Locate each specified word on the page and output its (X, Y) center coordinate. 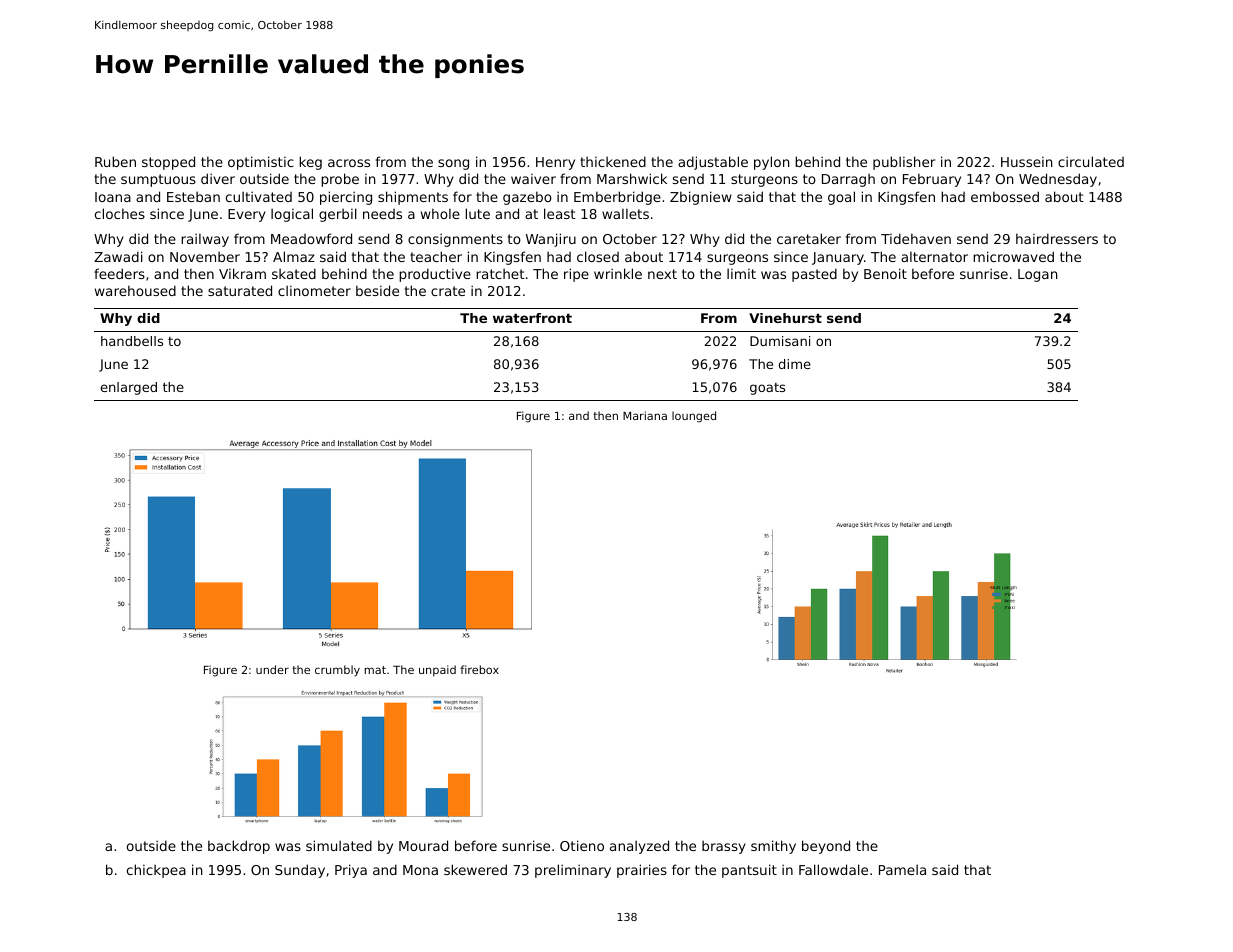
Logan (1037, 275)
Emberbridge (617, 198)
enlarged (129, 388)
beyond (826, 847)
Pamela (902, 869)
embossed (1005, 196)
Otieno (582, 845)
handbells (132, 341)
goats (767, 389)
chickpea (156, 871)
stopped (168, 163)
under (272, 669)
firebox (479, 669)
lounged (694, 417)
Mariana (645, 415)
